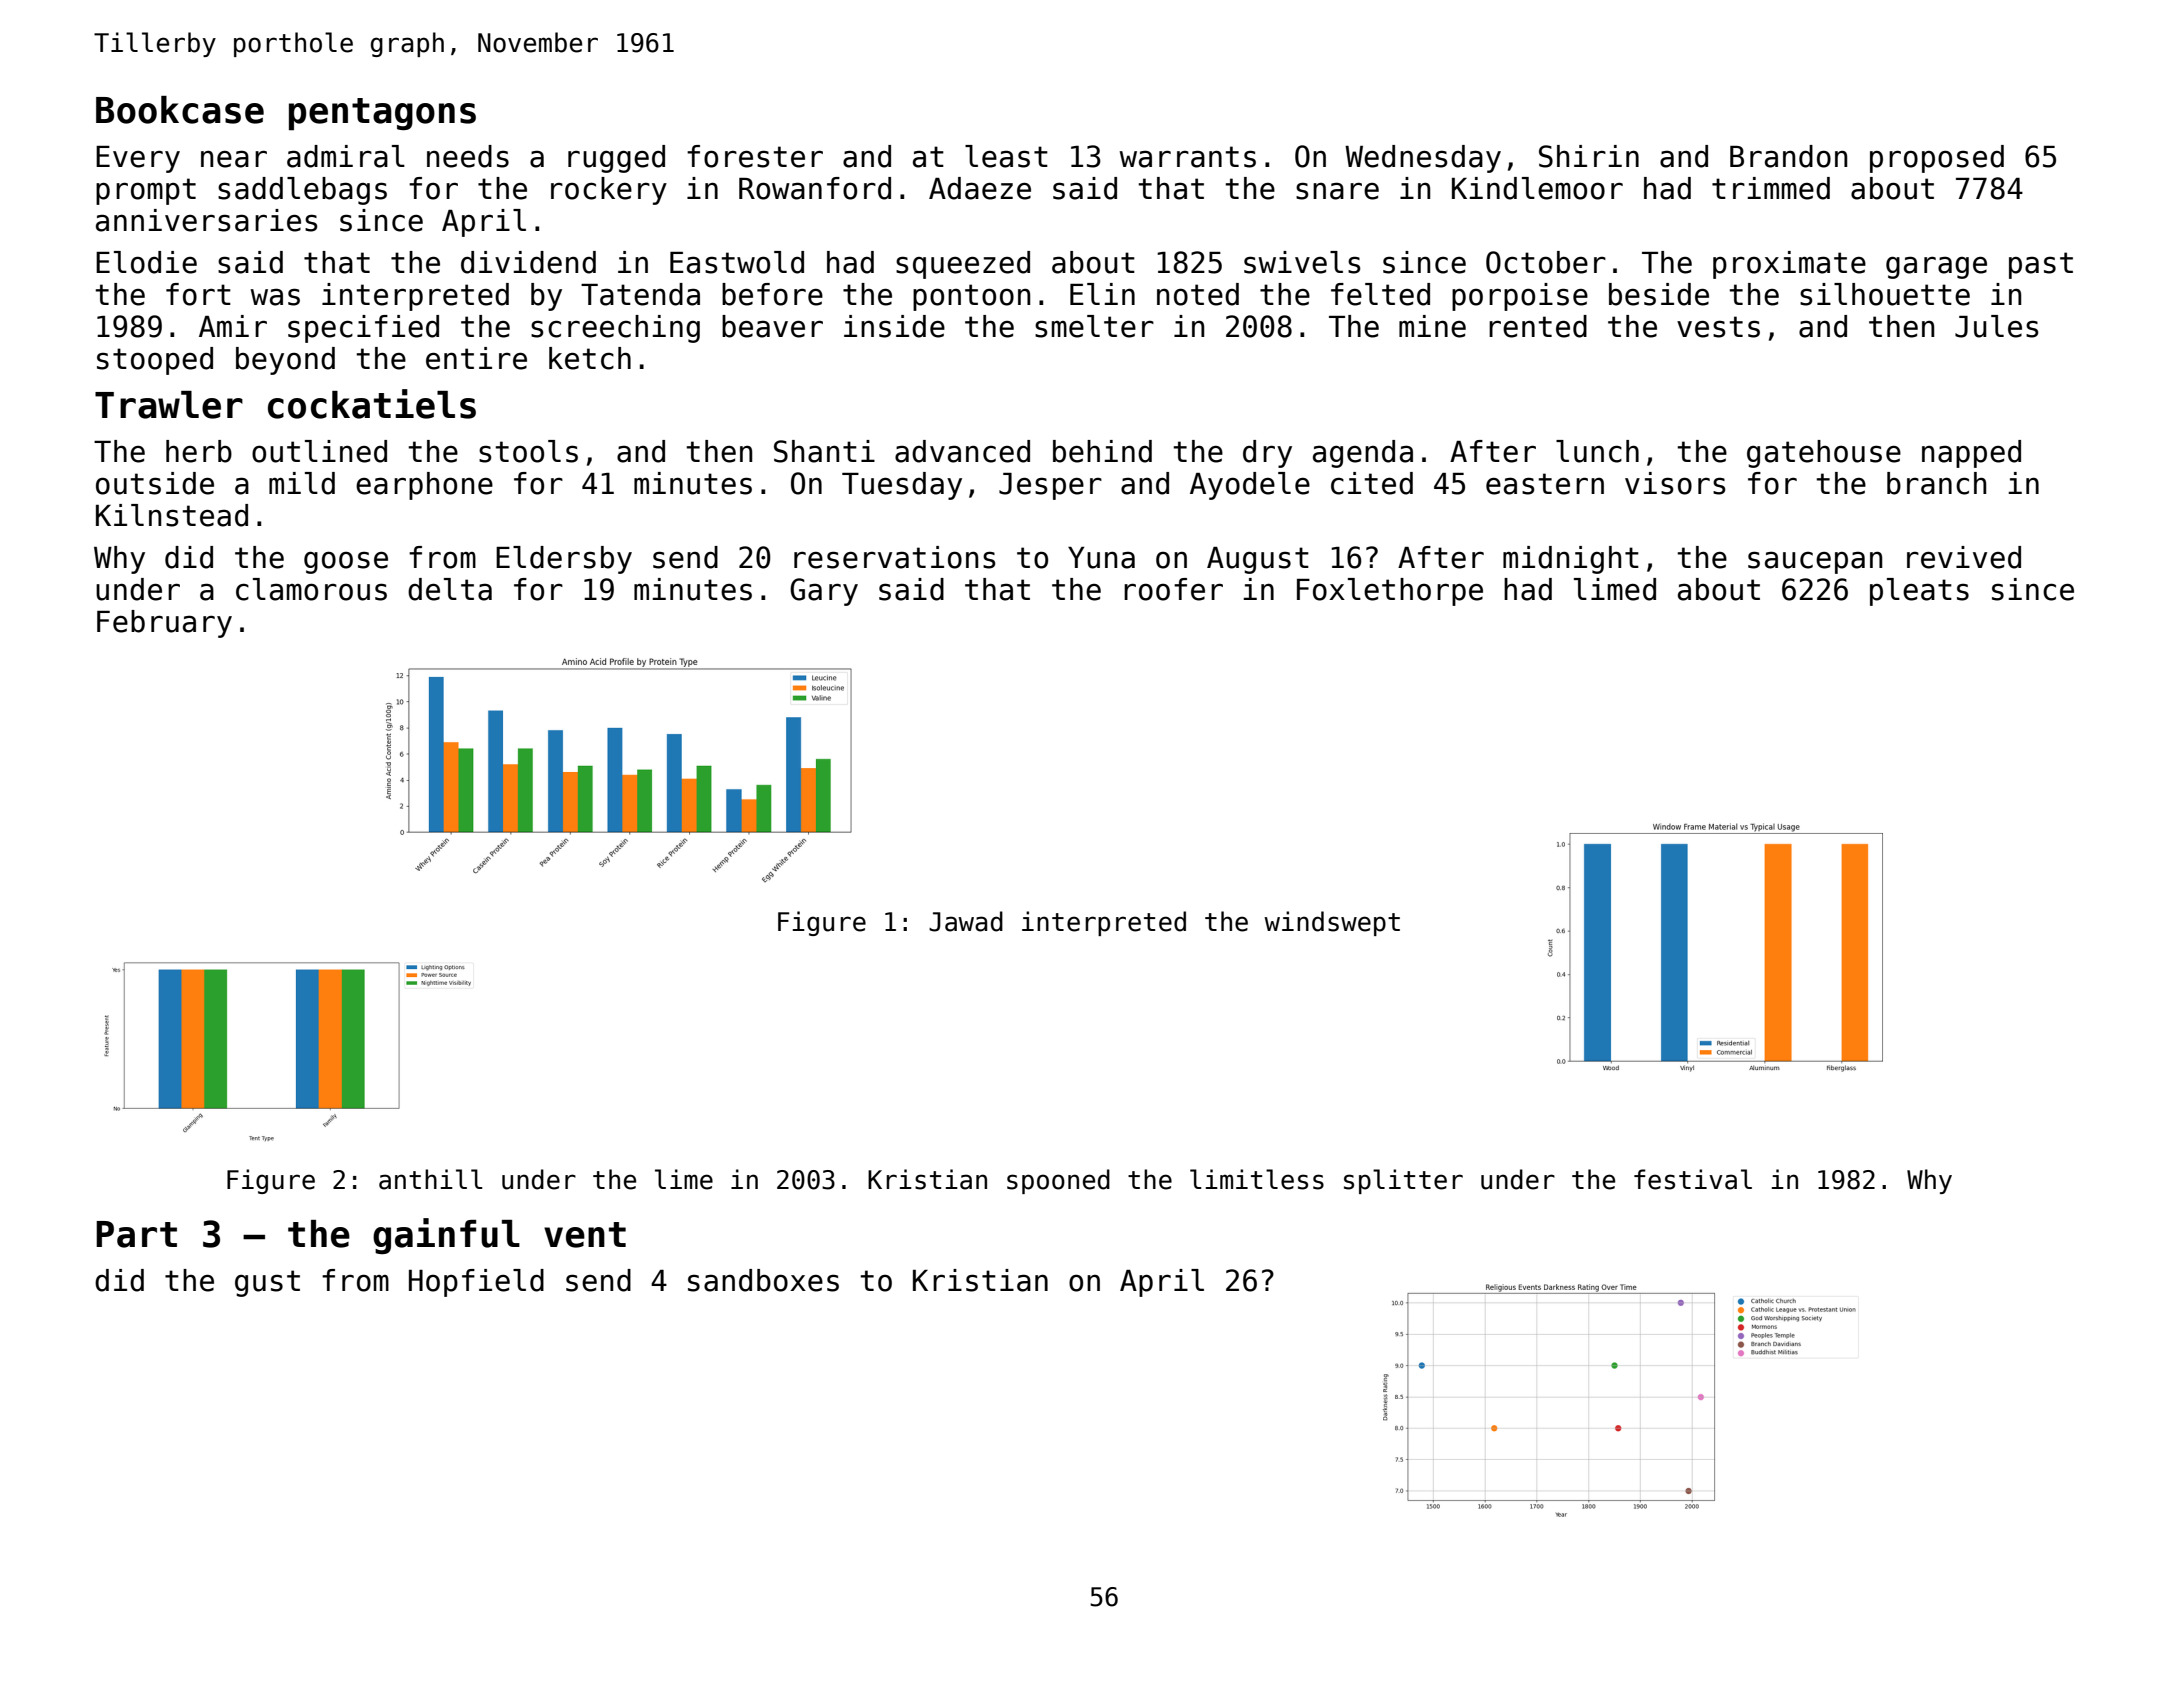 The width and height of the document is (2178, 1683). Describe the element at coordinates (1520, 297) in the document. I see `porpoise` at that location.
